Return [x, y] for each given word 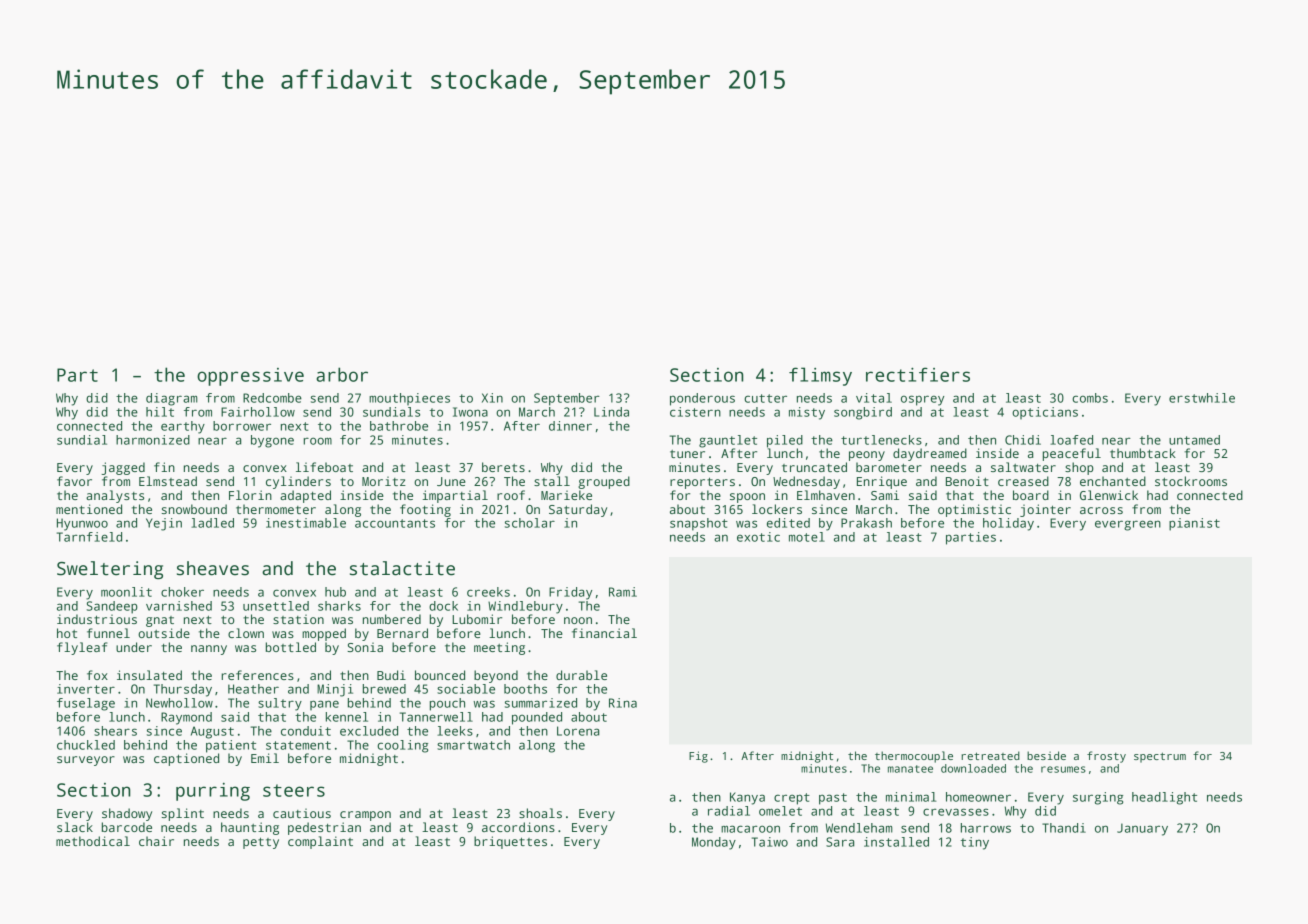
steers [294, 790]
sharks [339, 606]
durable [581, 675]
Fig [698, 757]
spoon [747, 498]
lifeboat [324, 467]
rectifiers [918, 374]
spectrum [1160, 757]
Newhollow [179, 703]
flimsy [820, 376]
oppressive [250, 377]
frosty [1106, 757]
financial [604, 633]
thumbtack [1143, 453]
